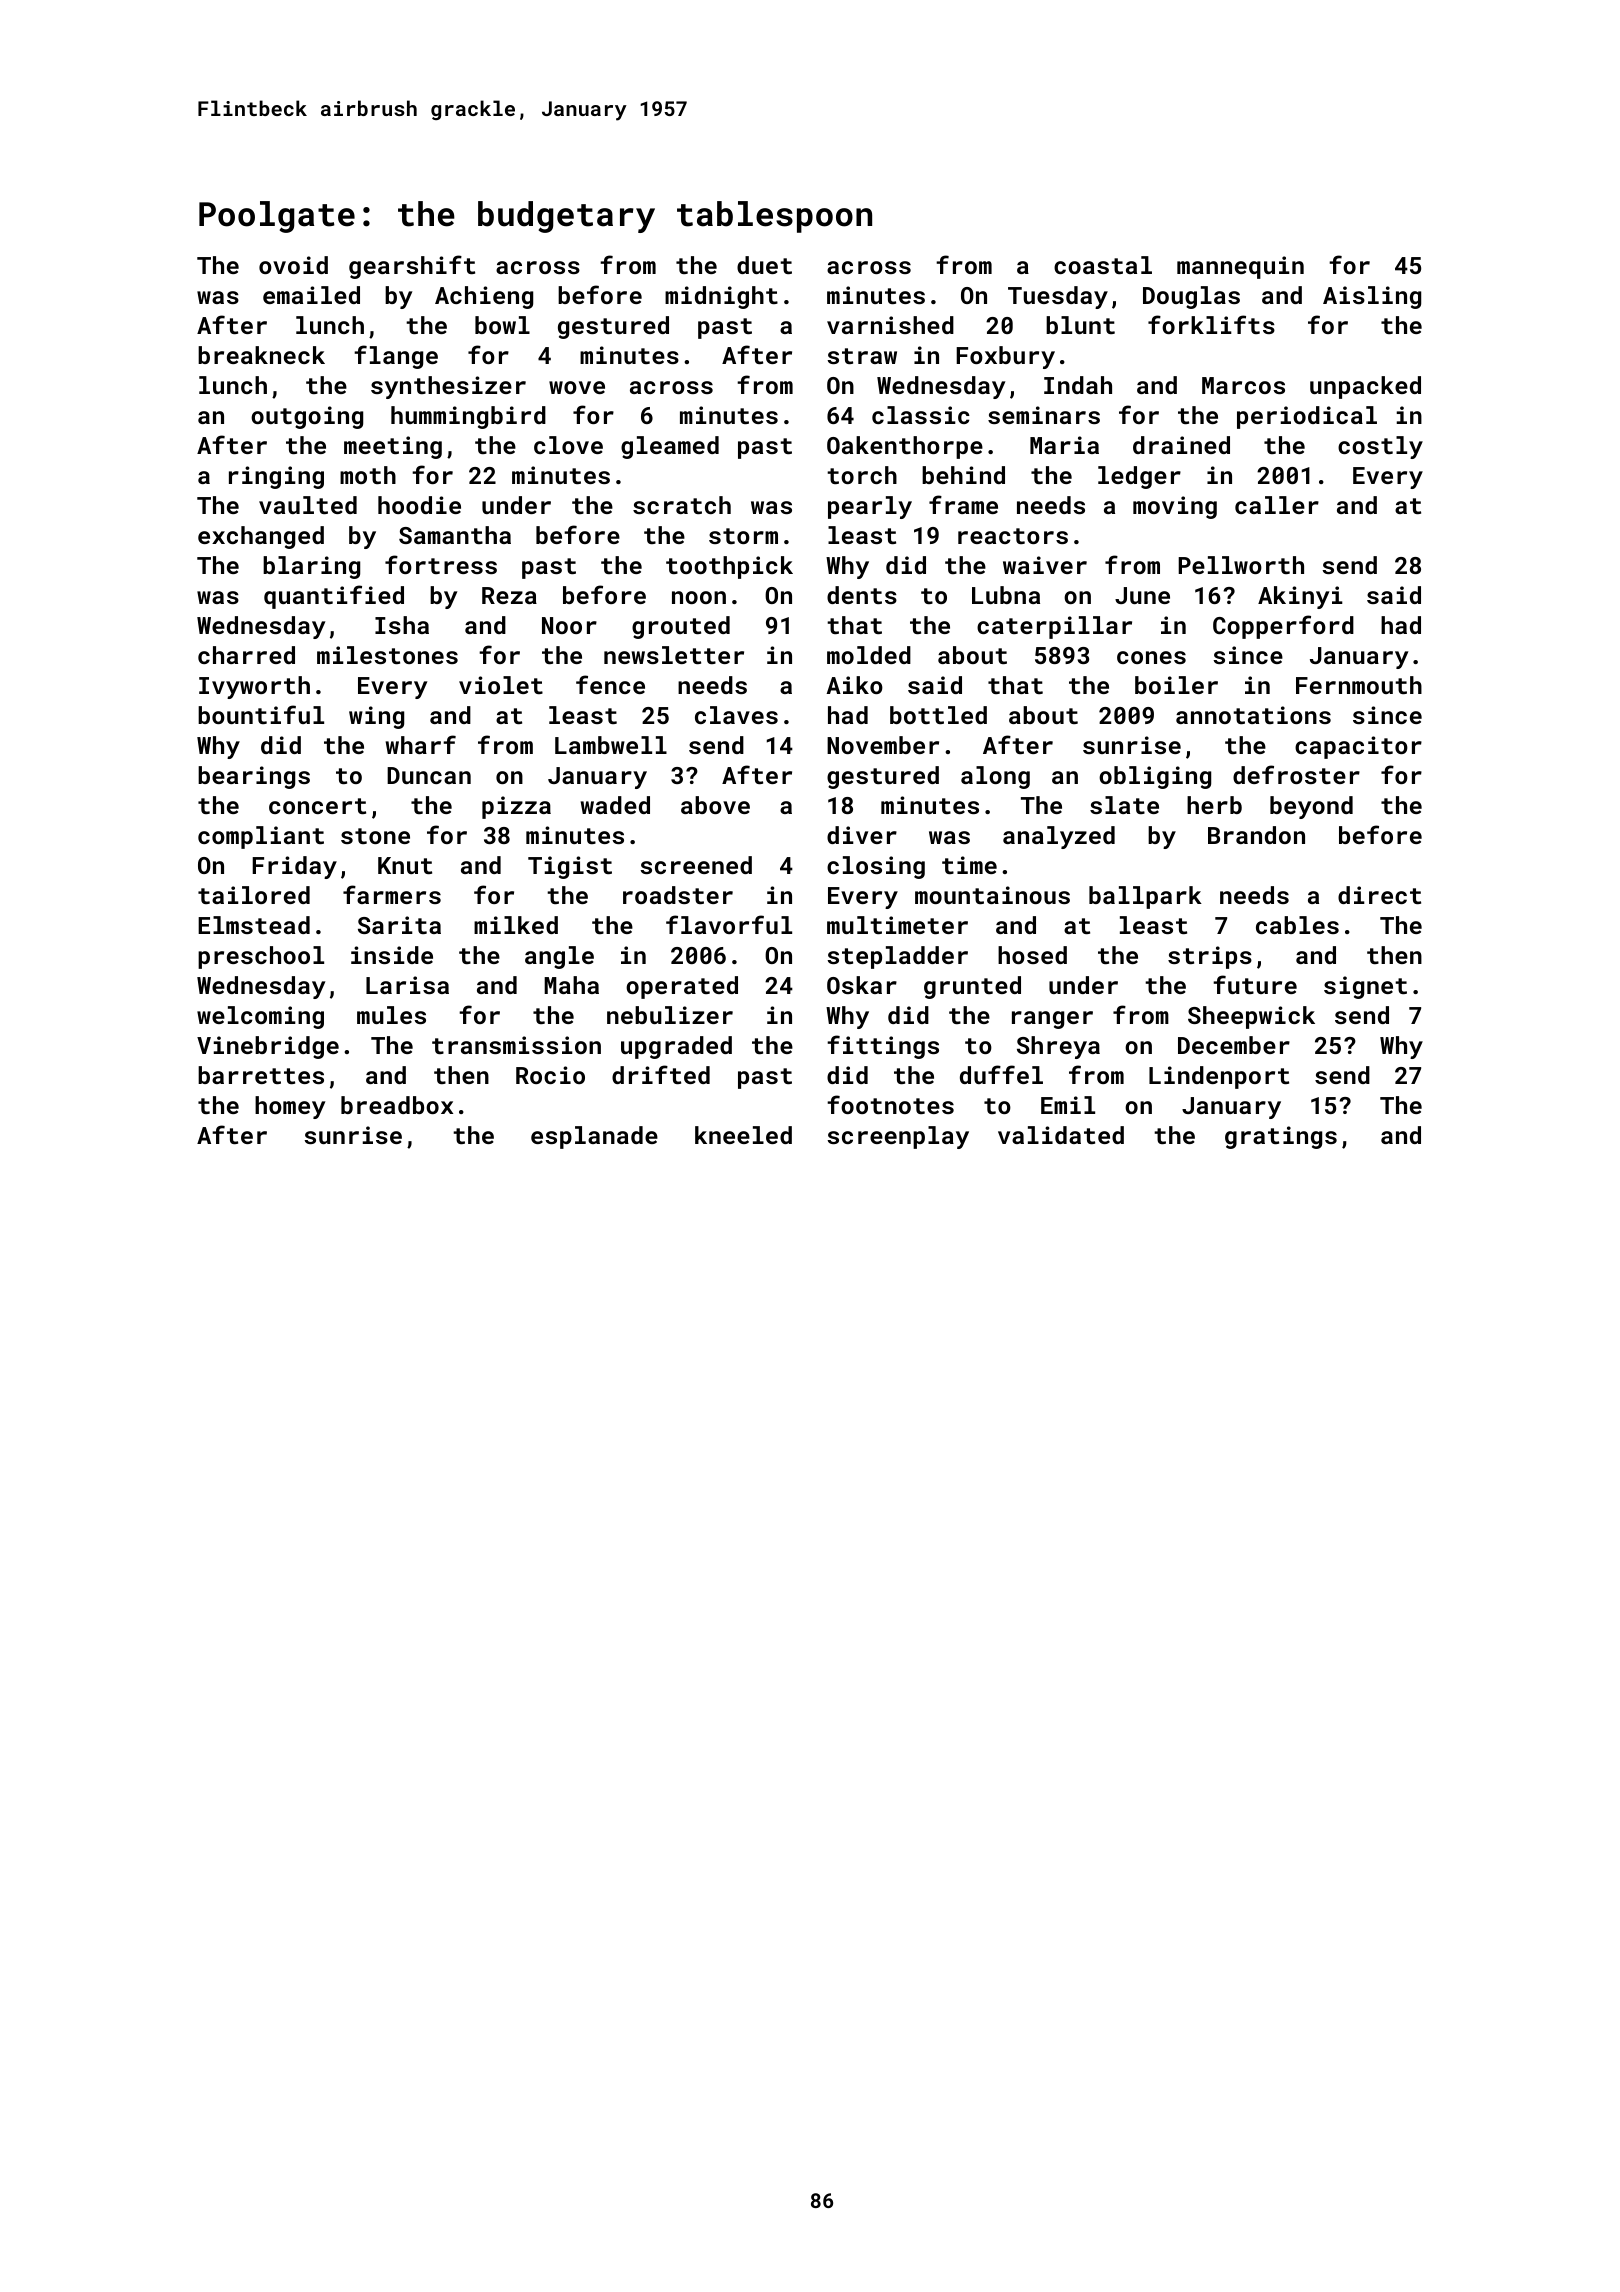 The height and width of the page is (2292, 1620). What do you see at coordinates (1058, 1047) in the page?
I see `Shreya` at bounding box center [1058, 1047].
